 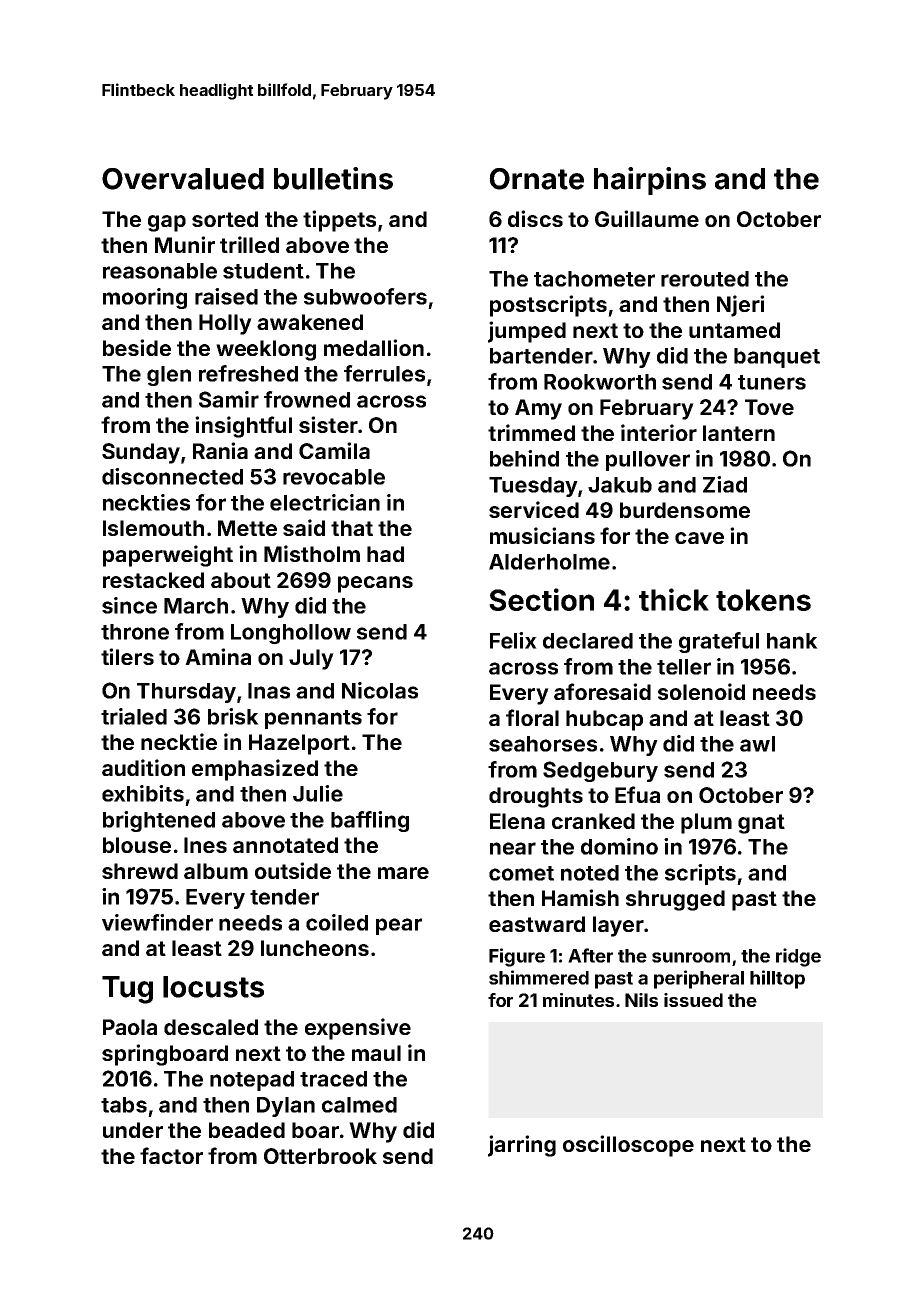 I want to click on Rookworth, so click(x=600, y=382).
